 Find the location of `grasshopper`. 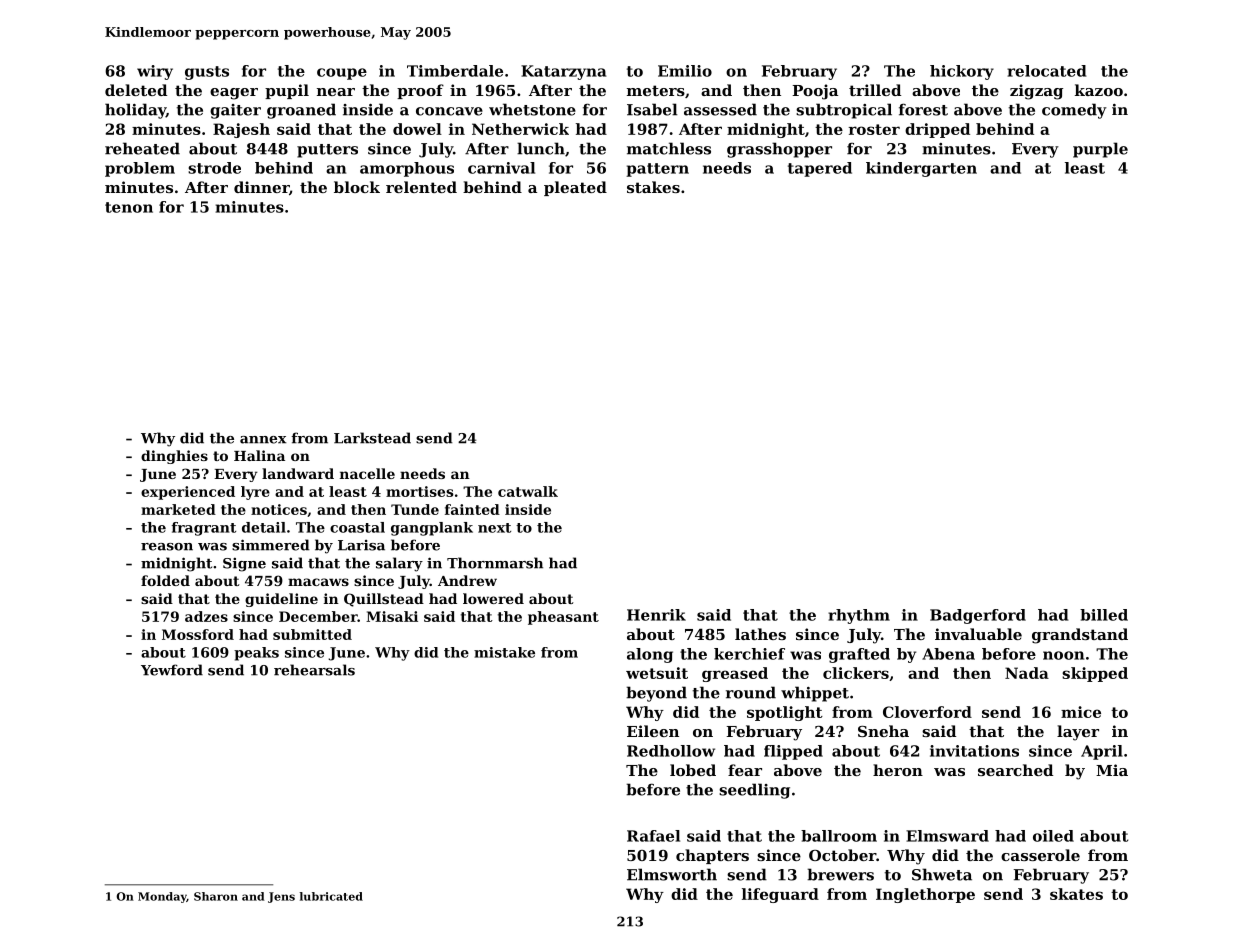

grasshopper is located at coordinates (779, 150).
